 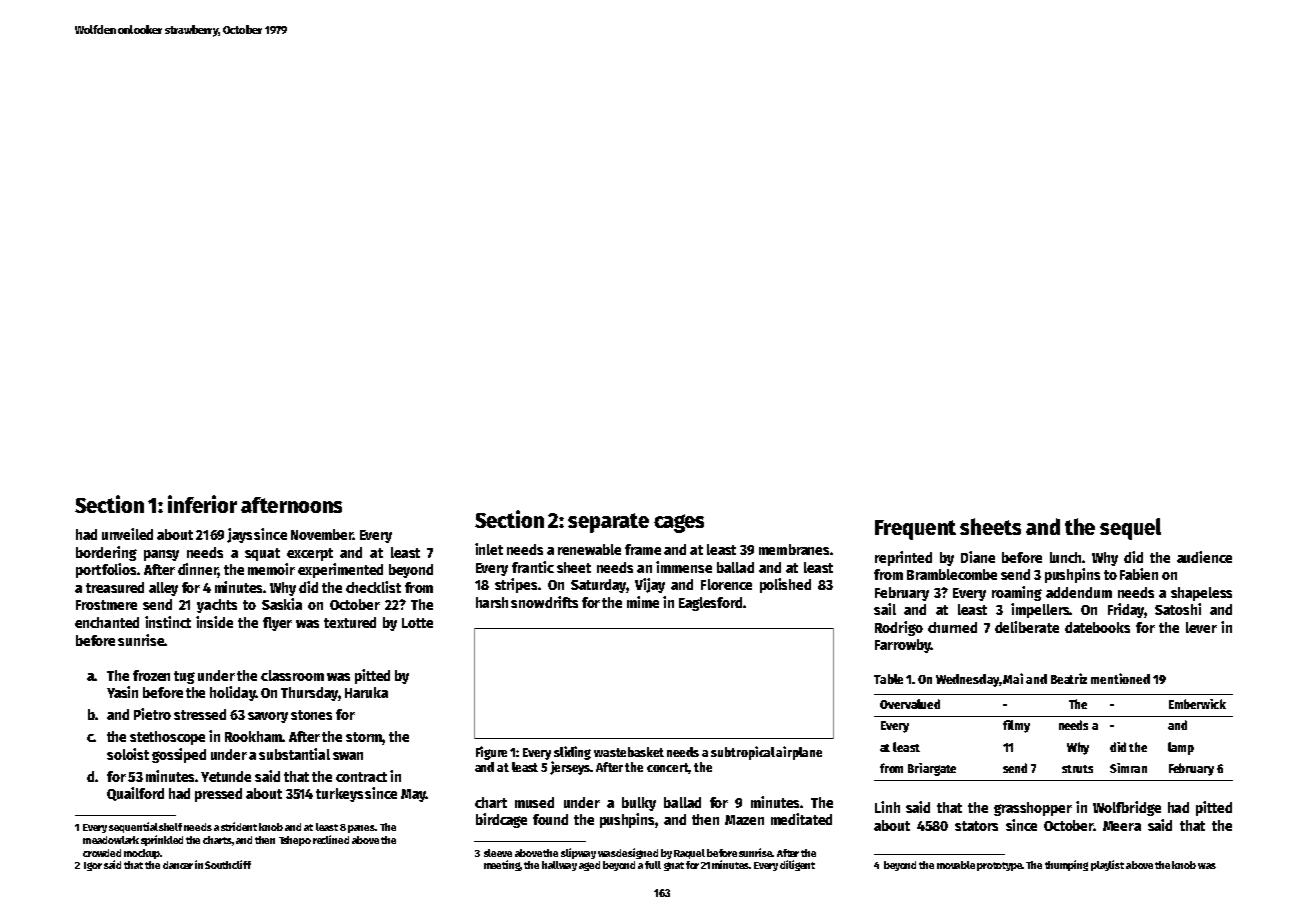 What do you see at coordinates (1107, 865) in the screenshot?
I see `playlist` at bounding box center [1107, 865].
